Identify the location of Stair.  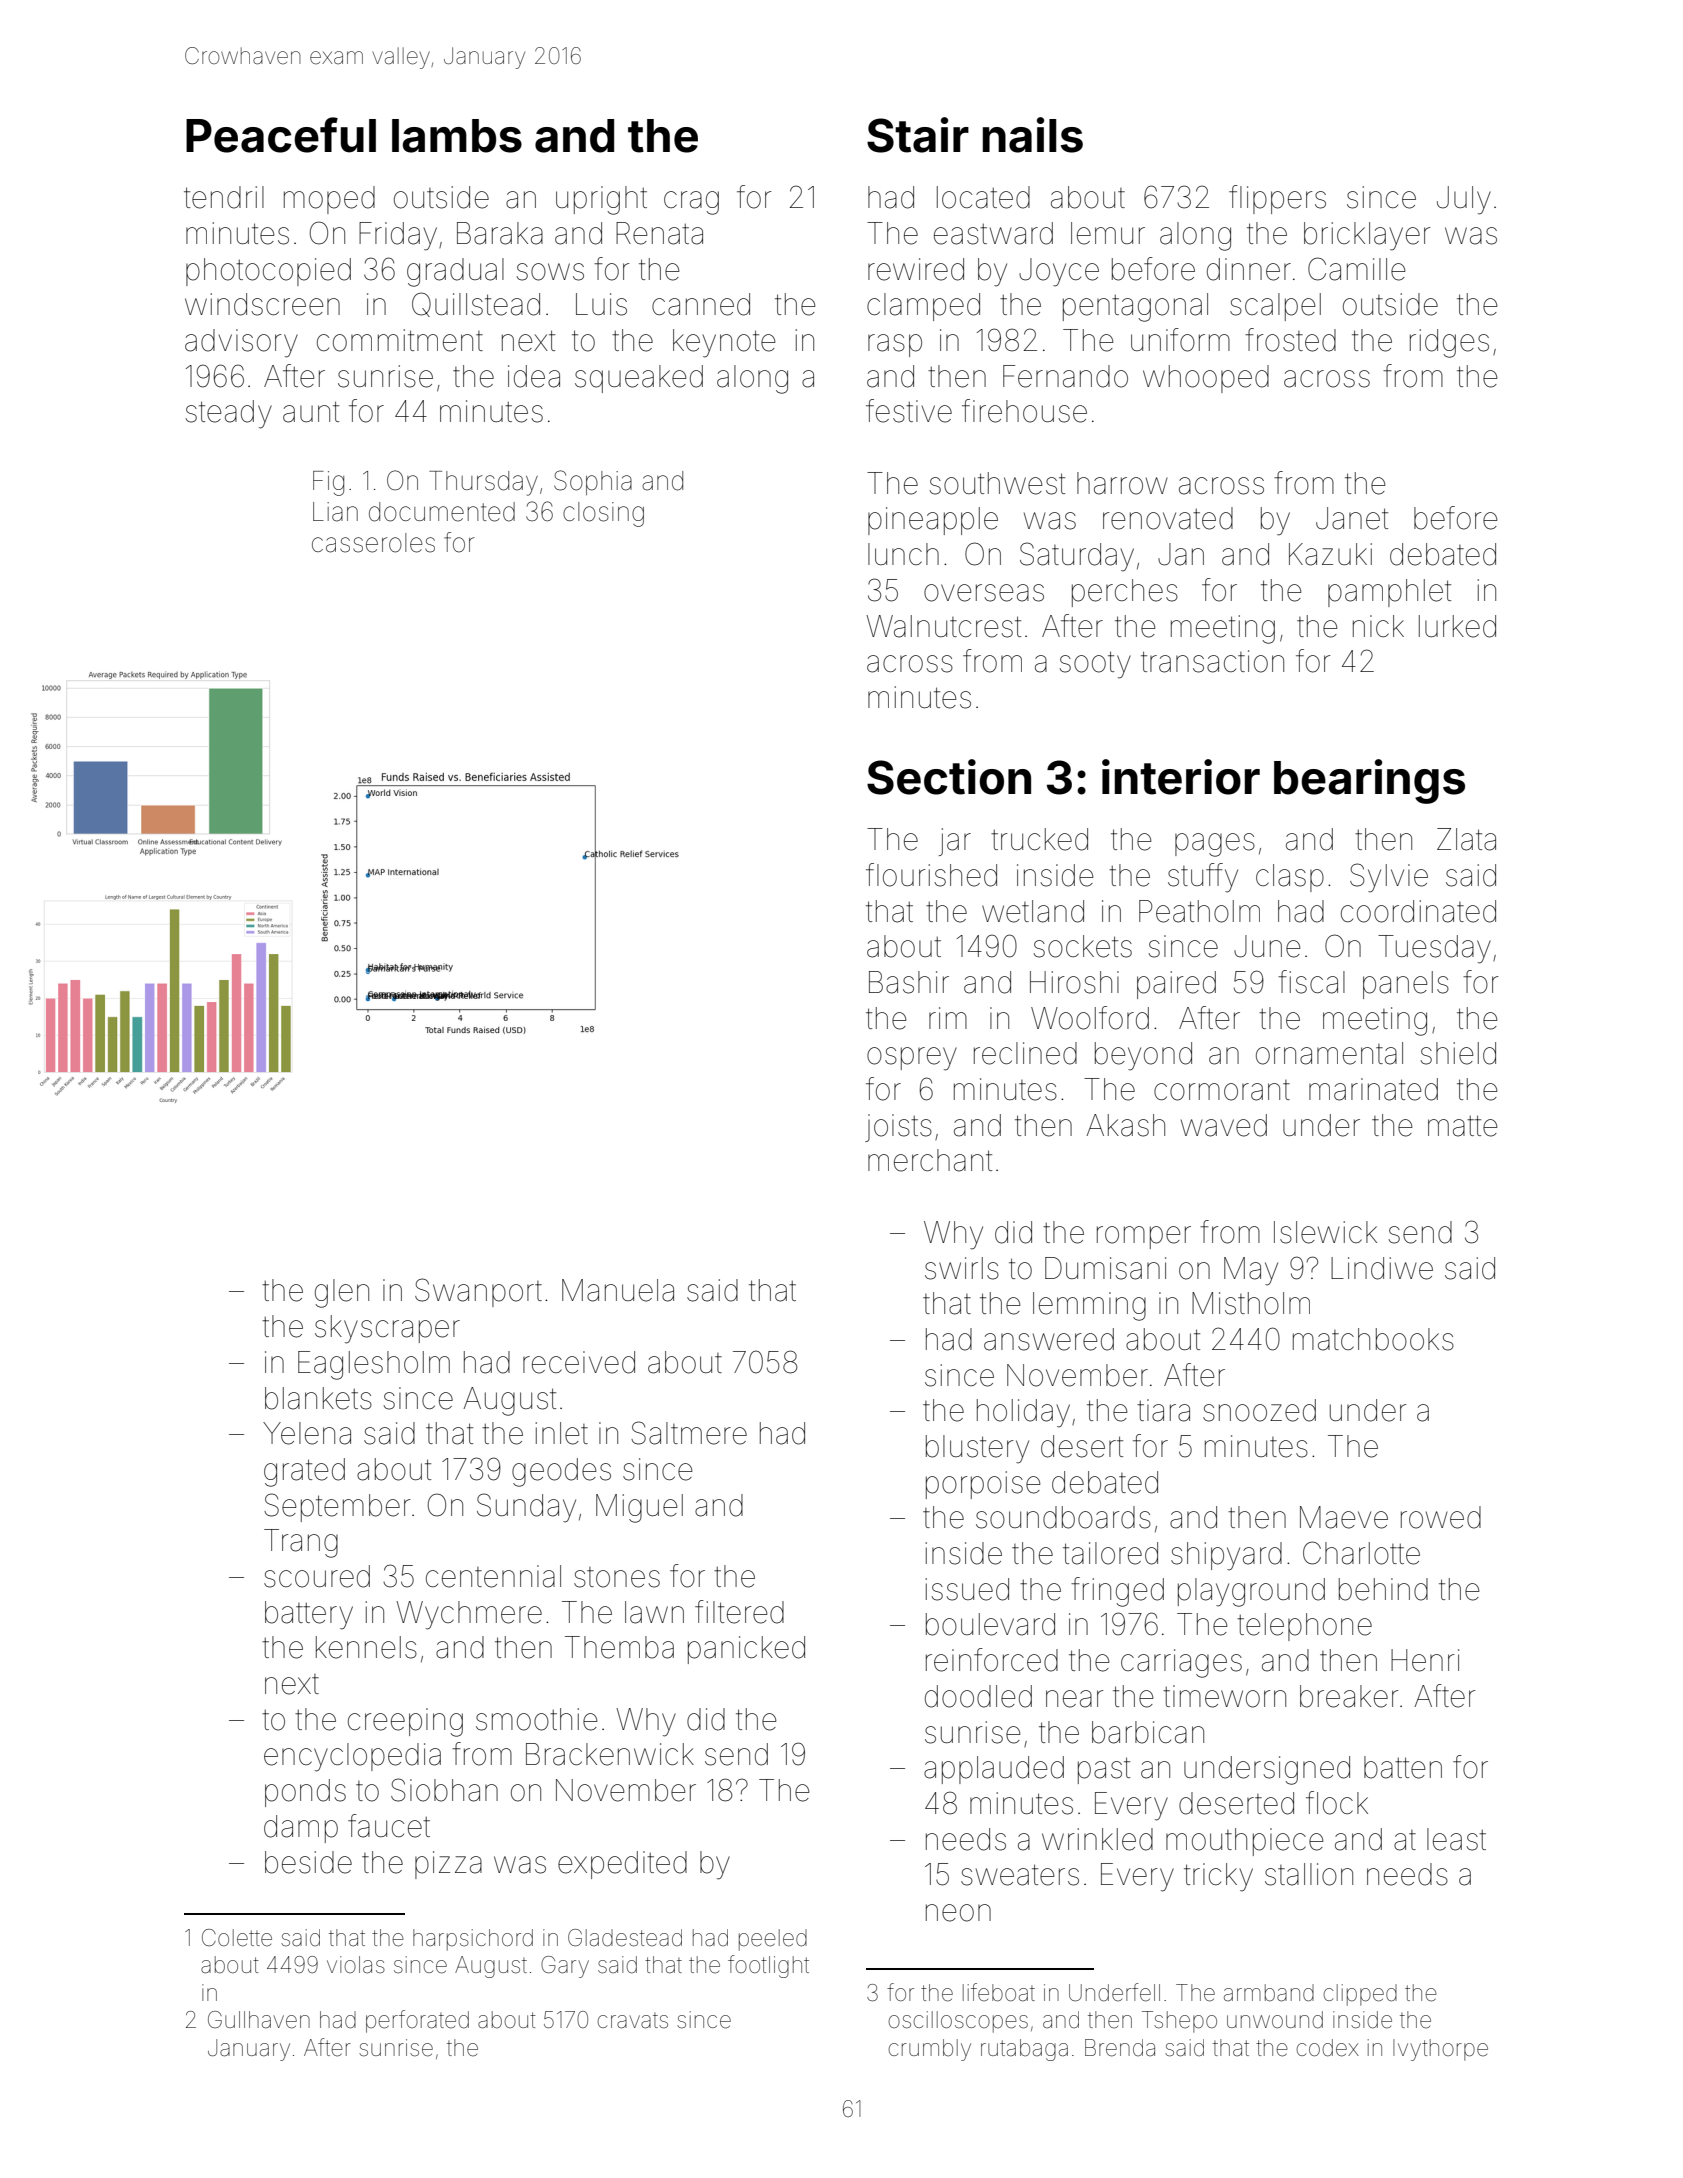
(918, 135).
